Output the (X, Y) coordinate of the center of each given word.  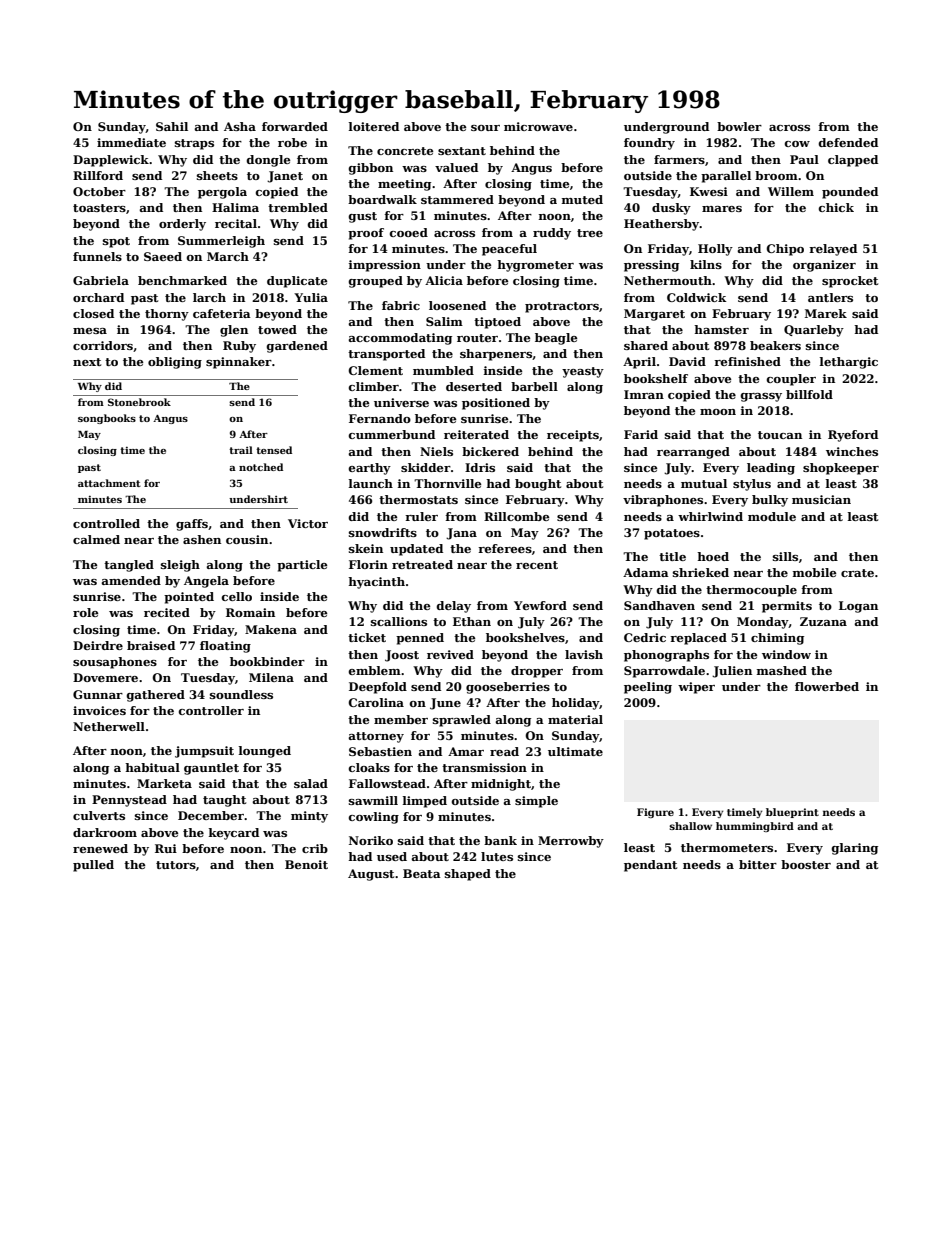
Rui (166, 848)
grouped (376, 282)
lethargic (849, 363)
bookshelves (525, 637)
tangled (129, 566)
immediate (131, 142)
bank (500, 840)
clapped (853, 161)
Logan (858, 607)
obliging (175, 363)
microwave (538, 126)
